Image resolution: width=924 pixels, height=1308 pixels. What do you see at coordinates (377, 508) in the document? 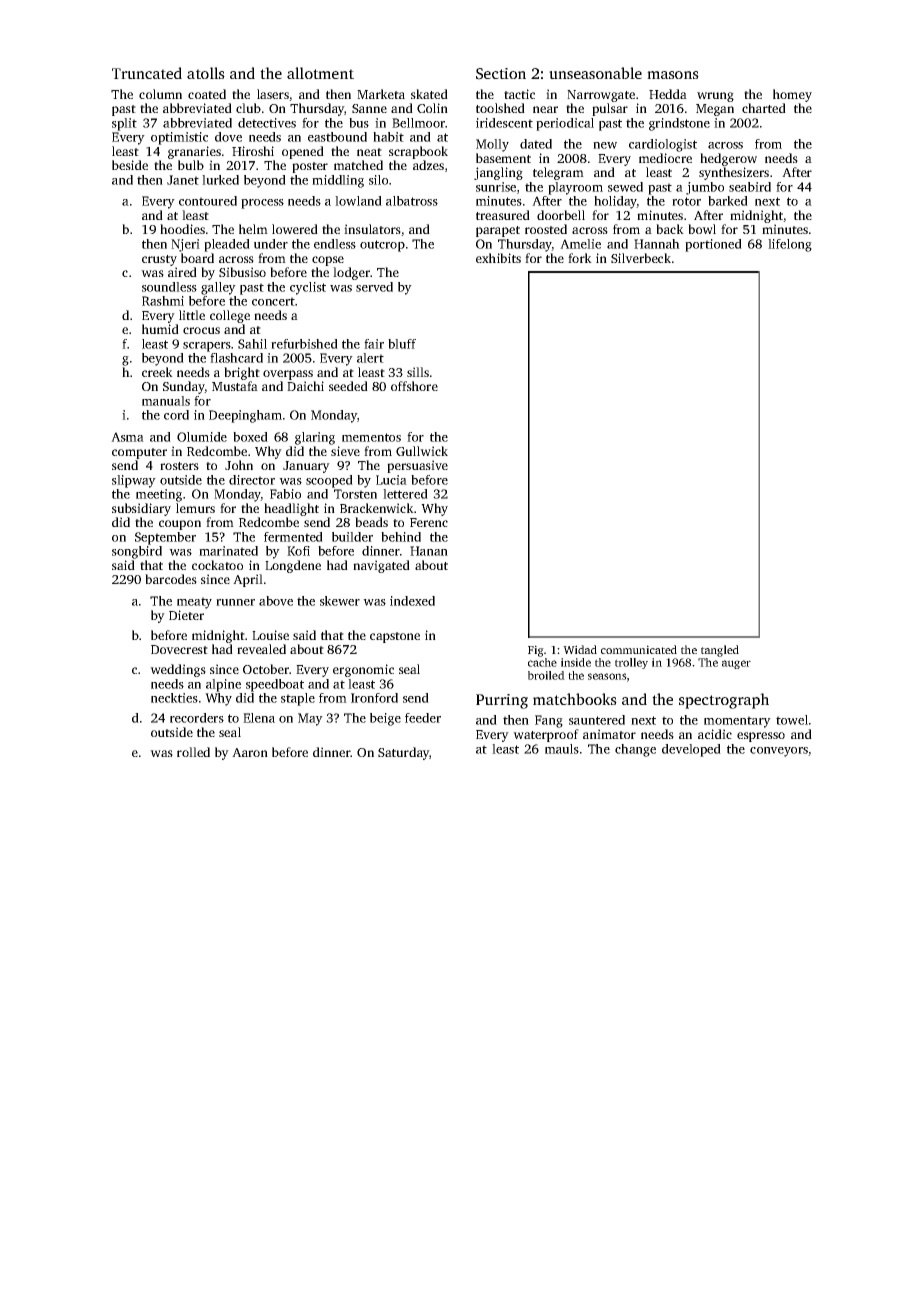
I see `Brackenwick` at bounding box center [377, 508].
